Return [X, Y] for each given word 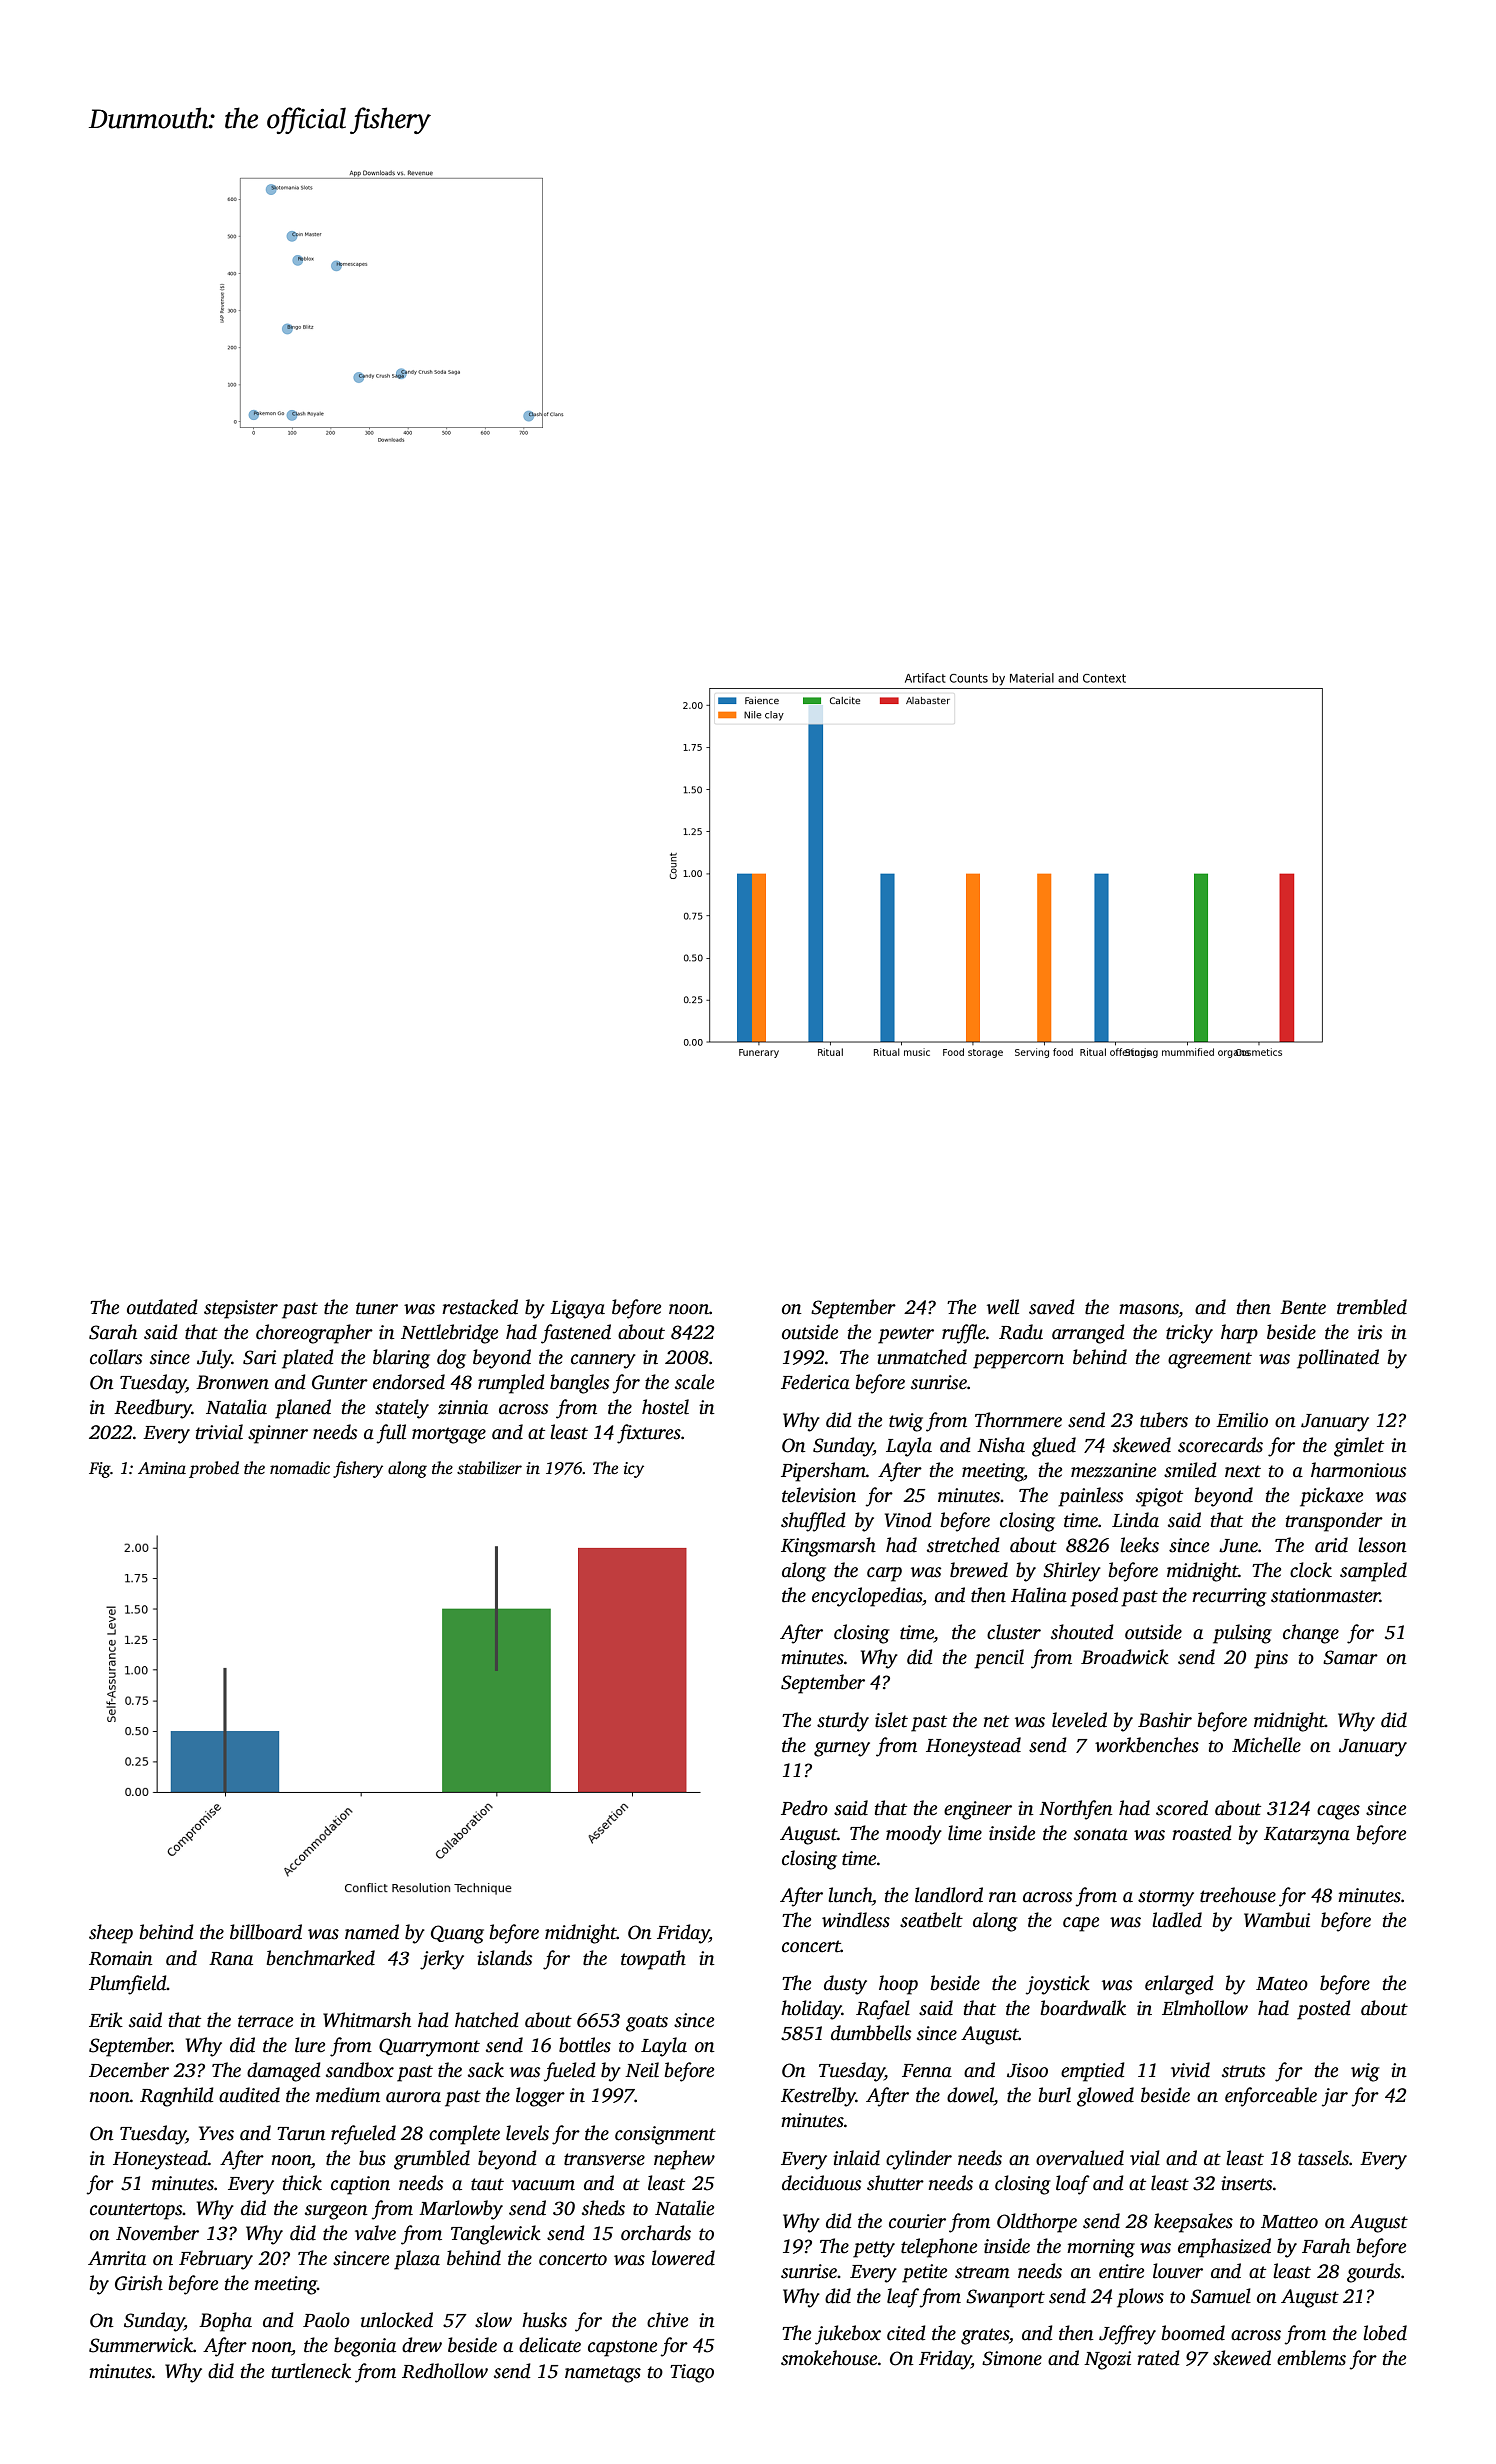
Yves [216, 2133]
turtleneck [311, 2371]
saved [1052, 1307]
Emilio [1242, 1420]
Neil [642, 2070]
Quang [457, 1934]
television [819, 1495]
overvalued [1080, 2158]
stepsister [241, 1309]
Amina [162, 1468]
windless [856, 1920]
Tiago [692, 2373]
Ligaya [577, 1309]
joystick [1058, 1985]
